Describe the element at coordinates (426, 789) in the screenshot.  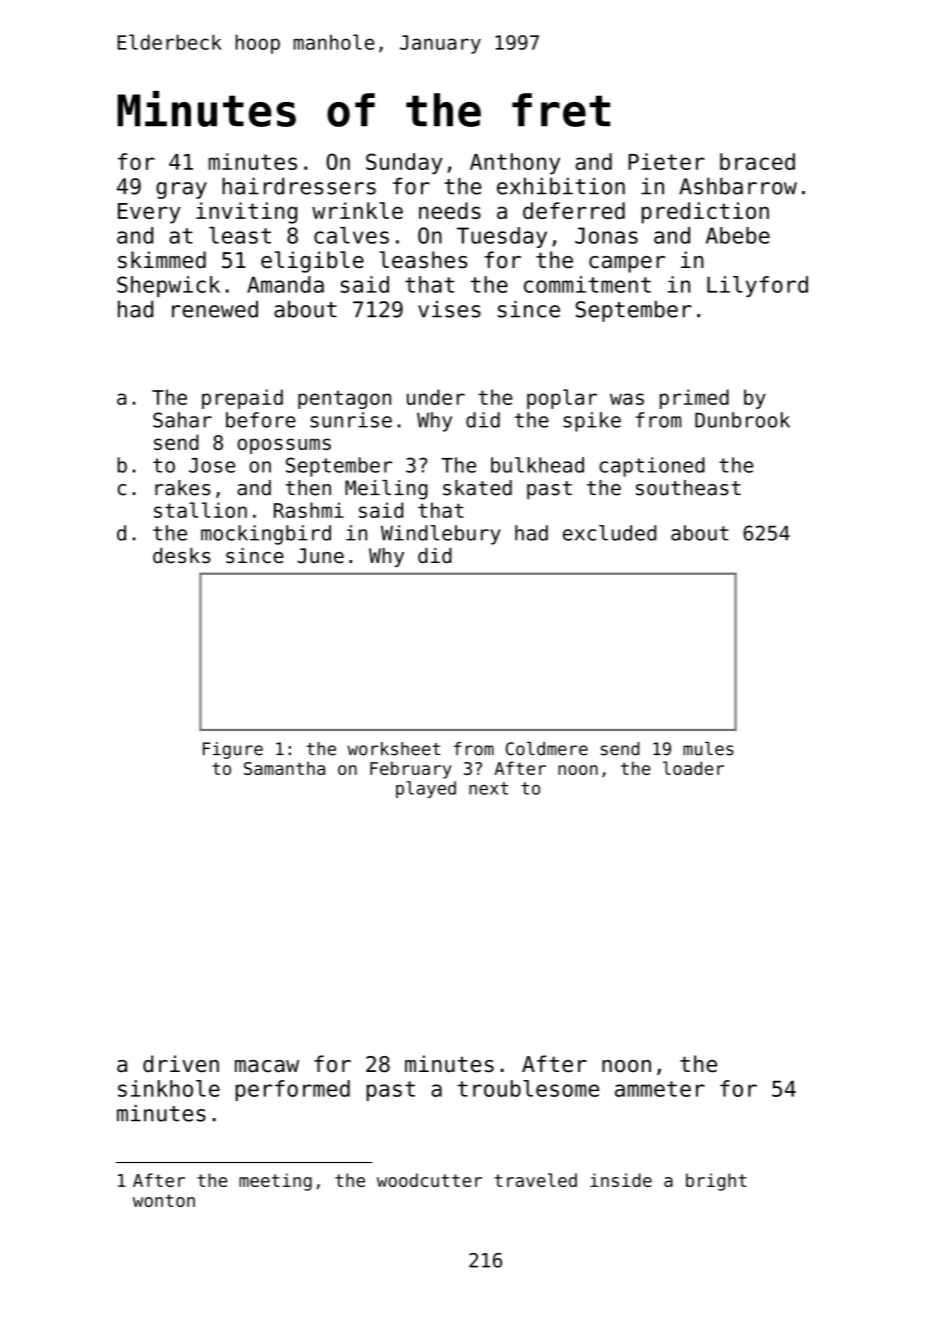
I see `played` at that location.
